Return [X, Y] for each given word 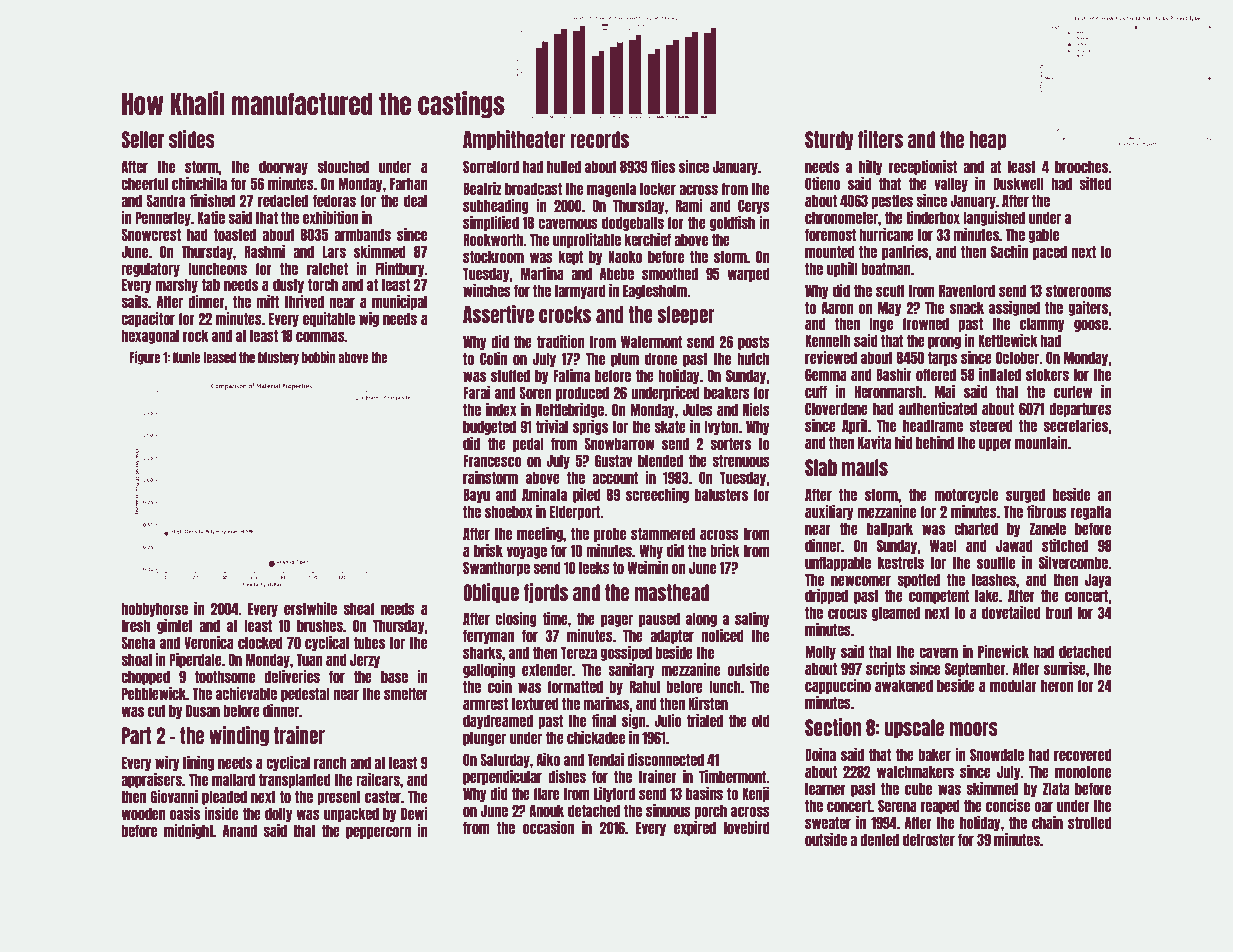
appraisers [151, 780]
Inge [881, 324]
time [555, 618]
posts [754, 342]
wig [369, 319]
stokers [1047, 374]
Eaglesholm [655, 291]
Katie [211, 217]
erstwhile [310, 608]
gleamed [896, 613]
